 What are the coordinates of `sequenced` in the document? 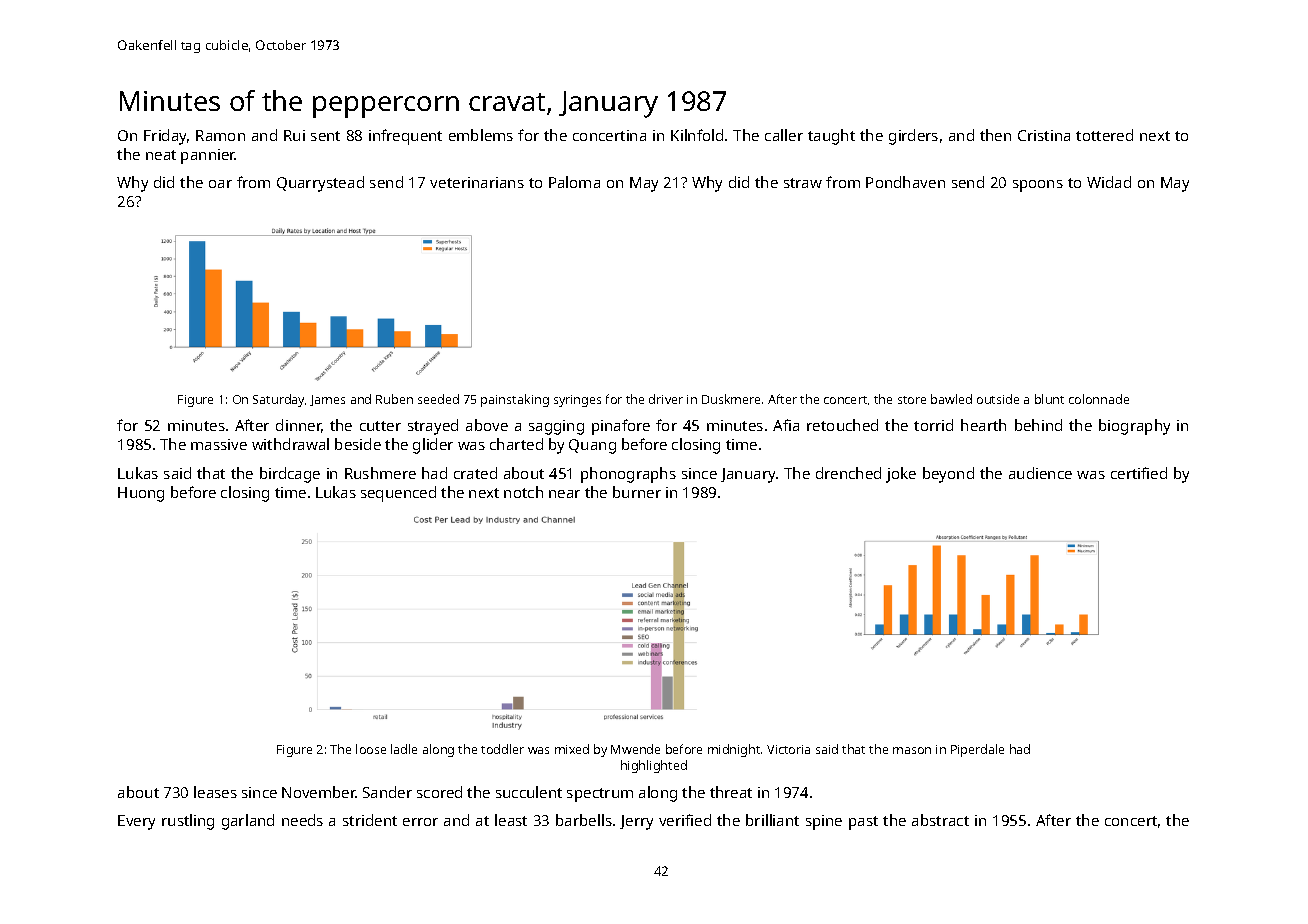 It's located at (398, 494).
